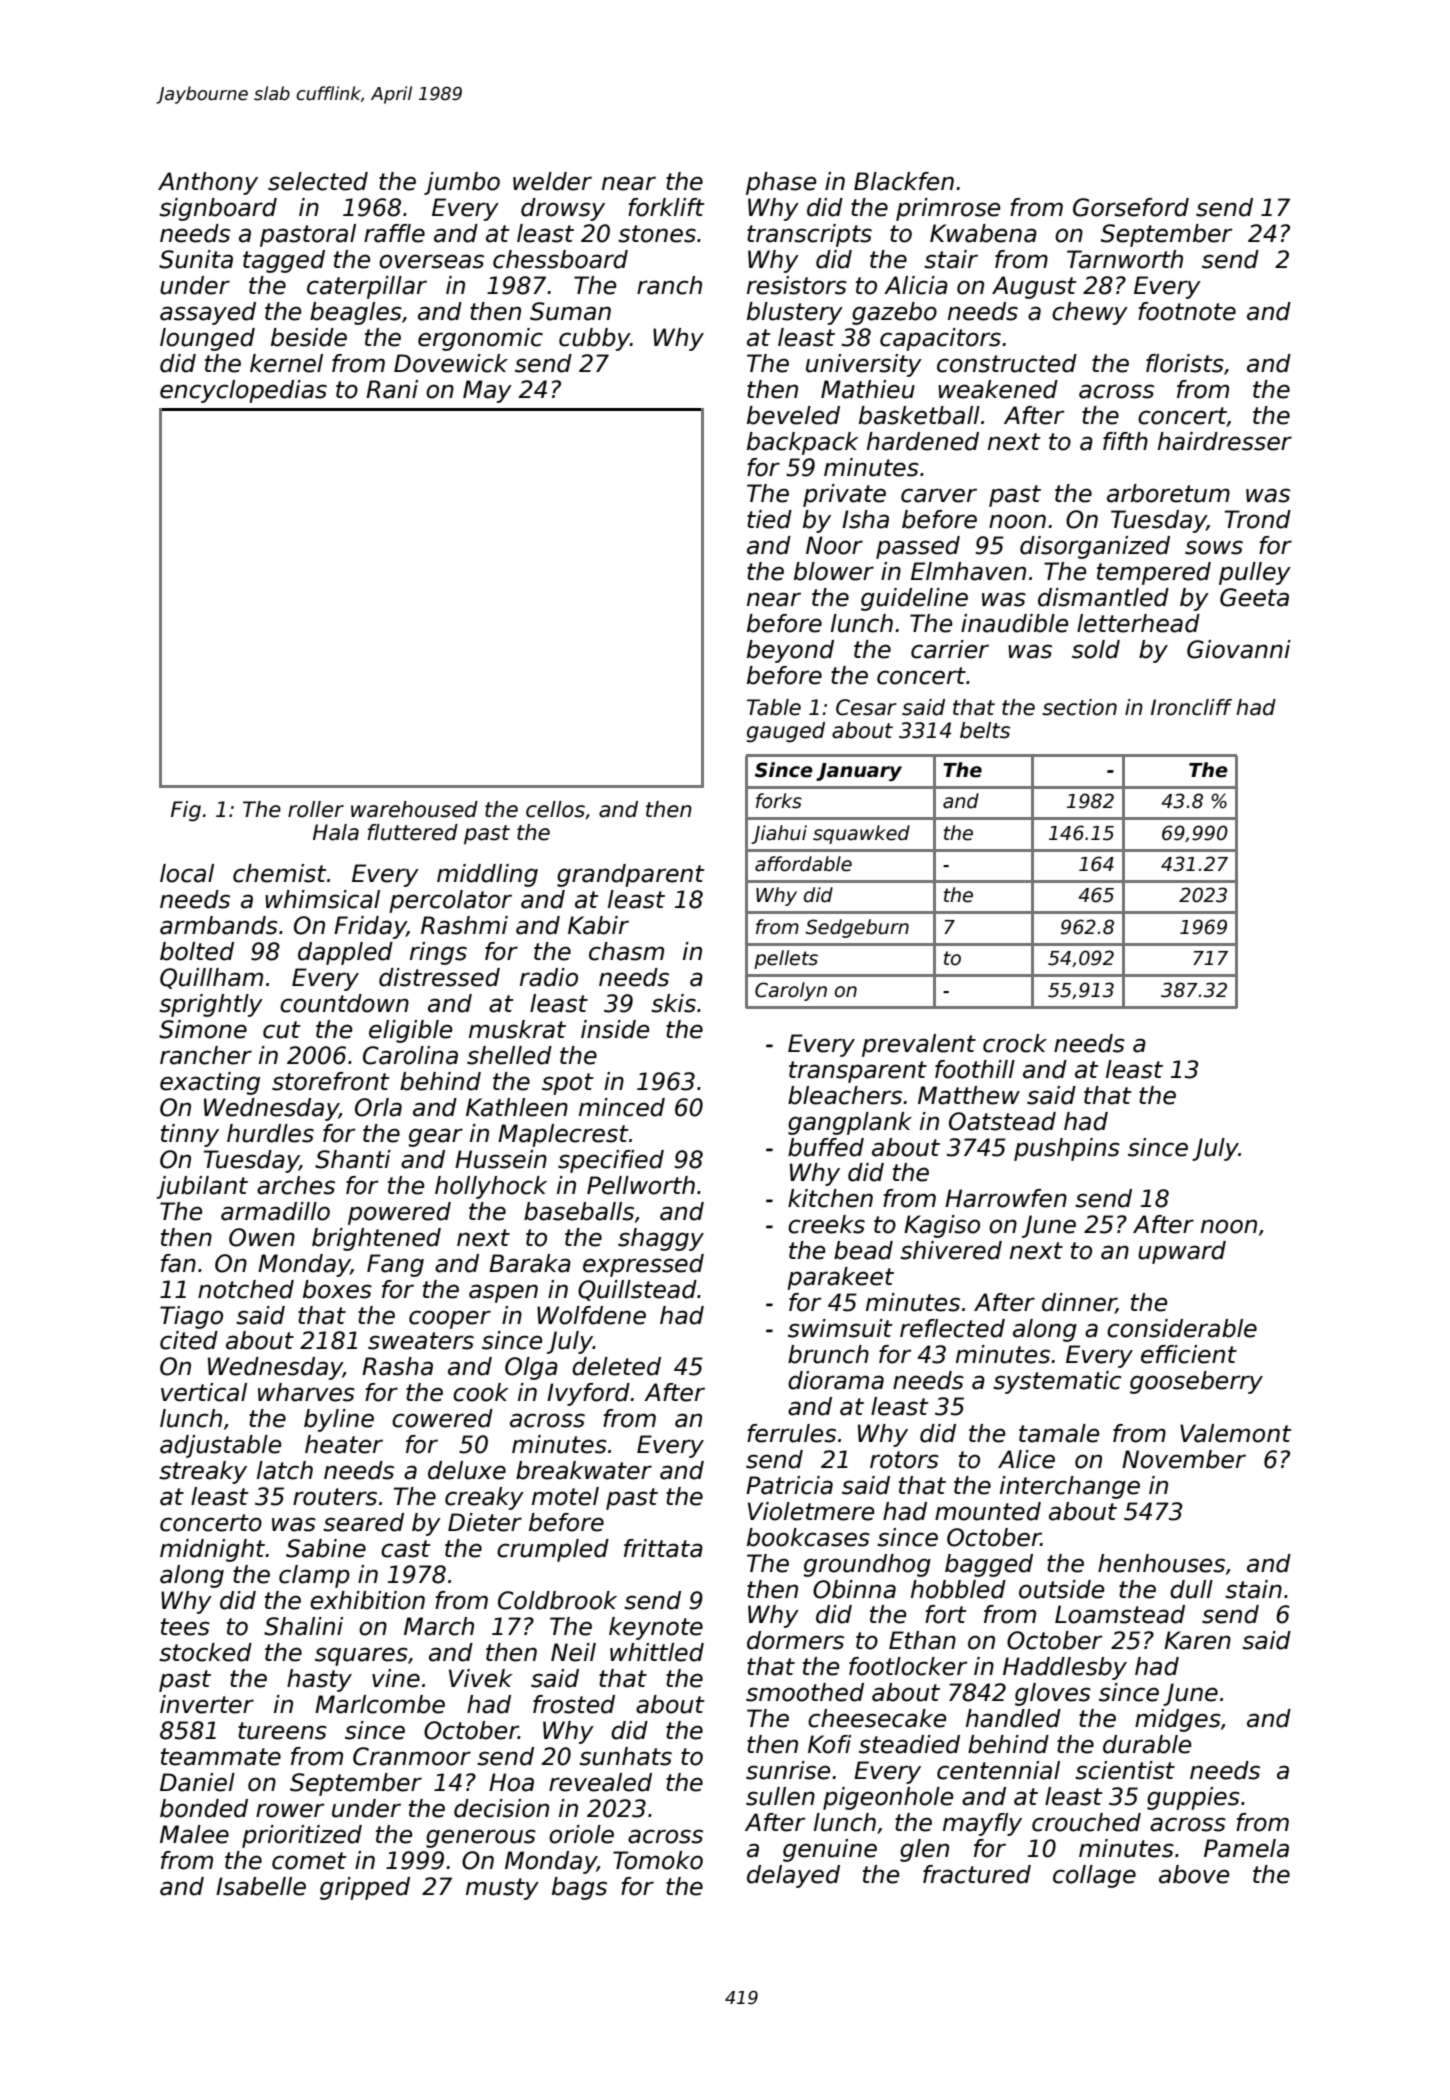 This screenshot has width=1450, height=2100. I want to click on Elmhaven, so click(968, 571).
